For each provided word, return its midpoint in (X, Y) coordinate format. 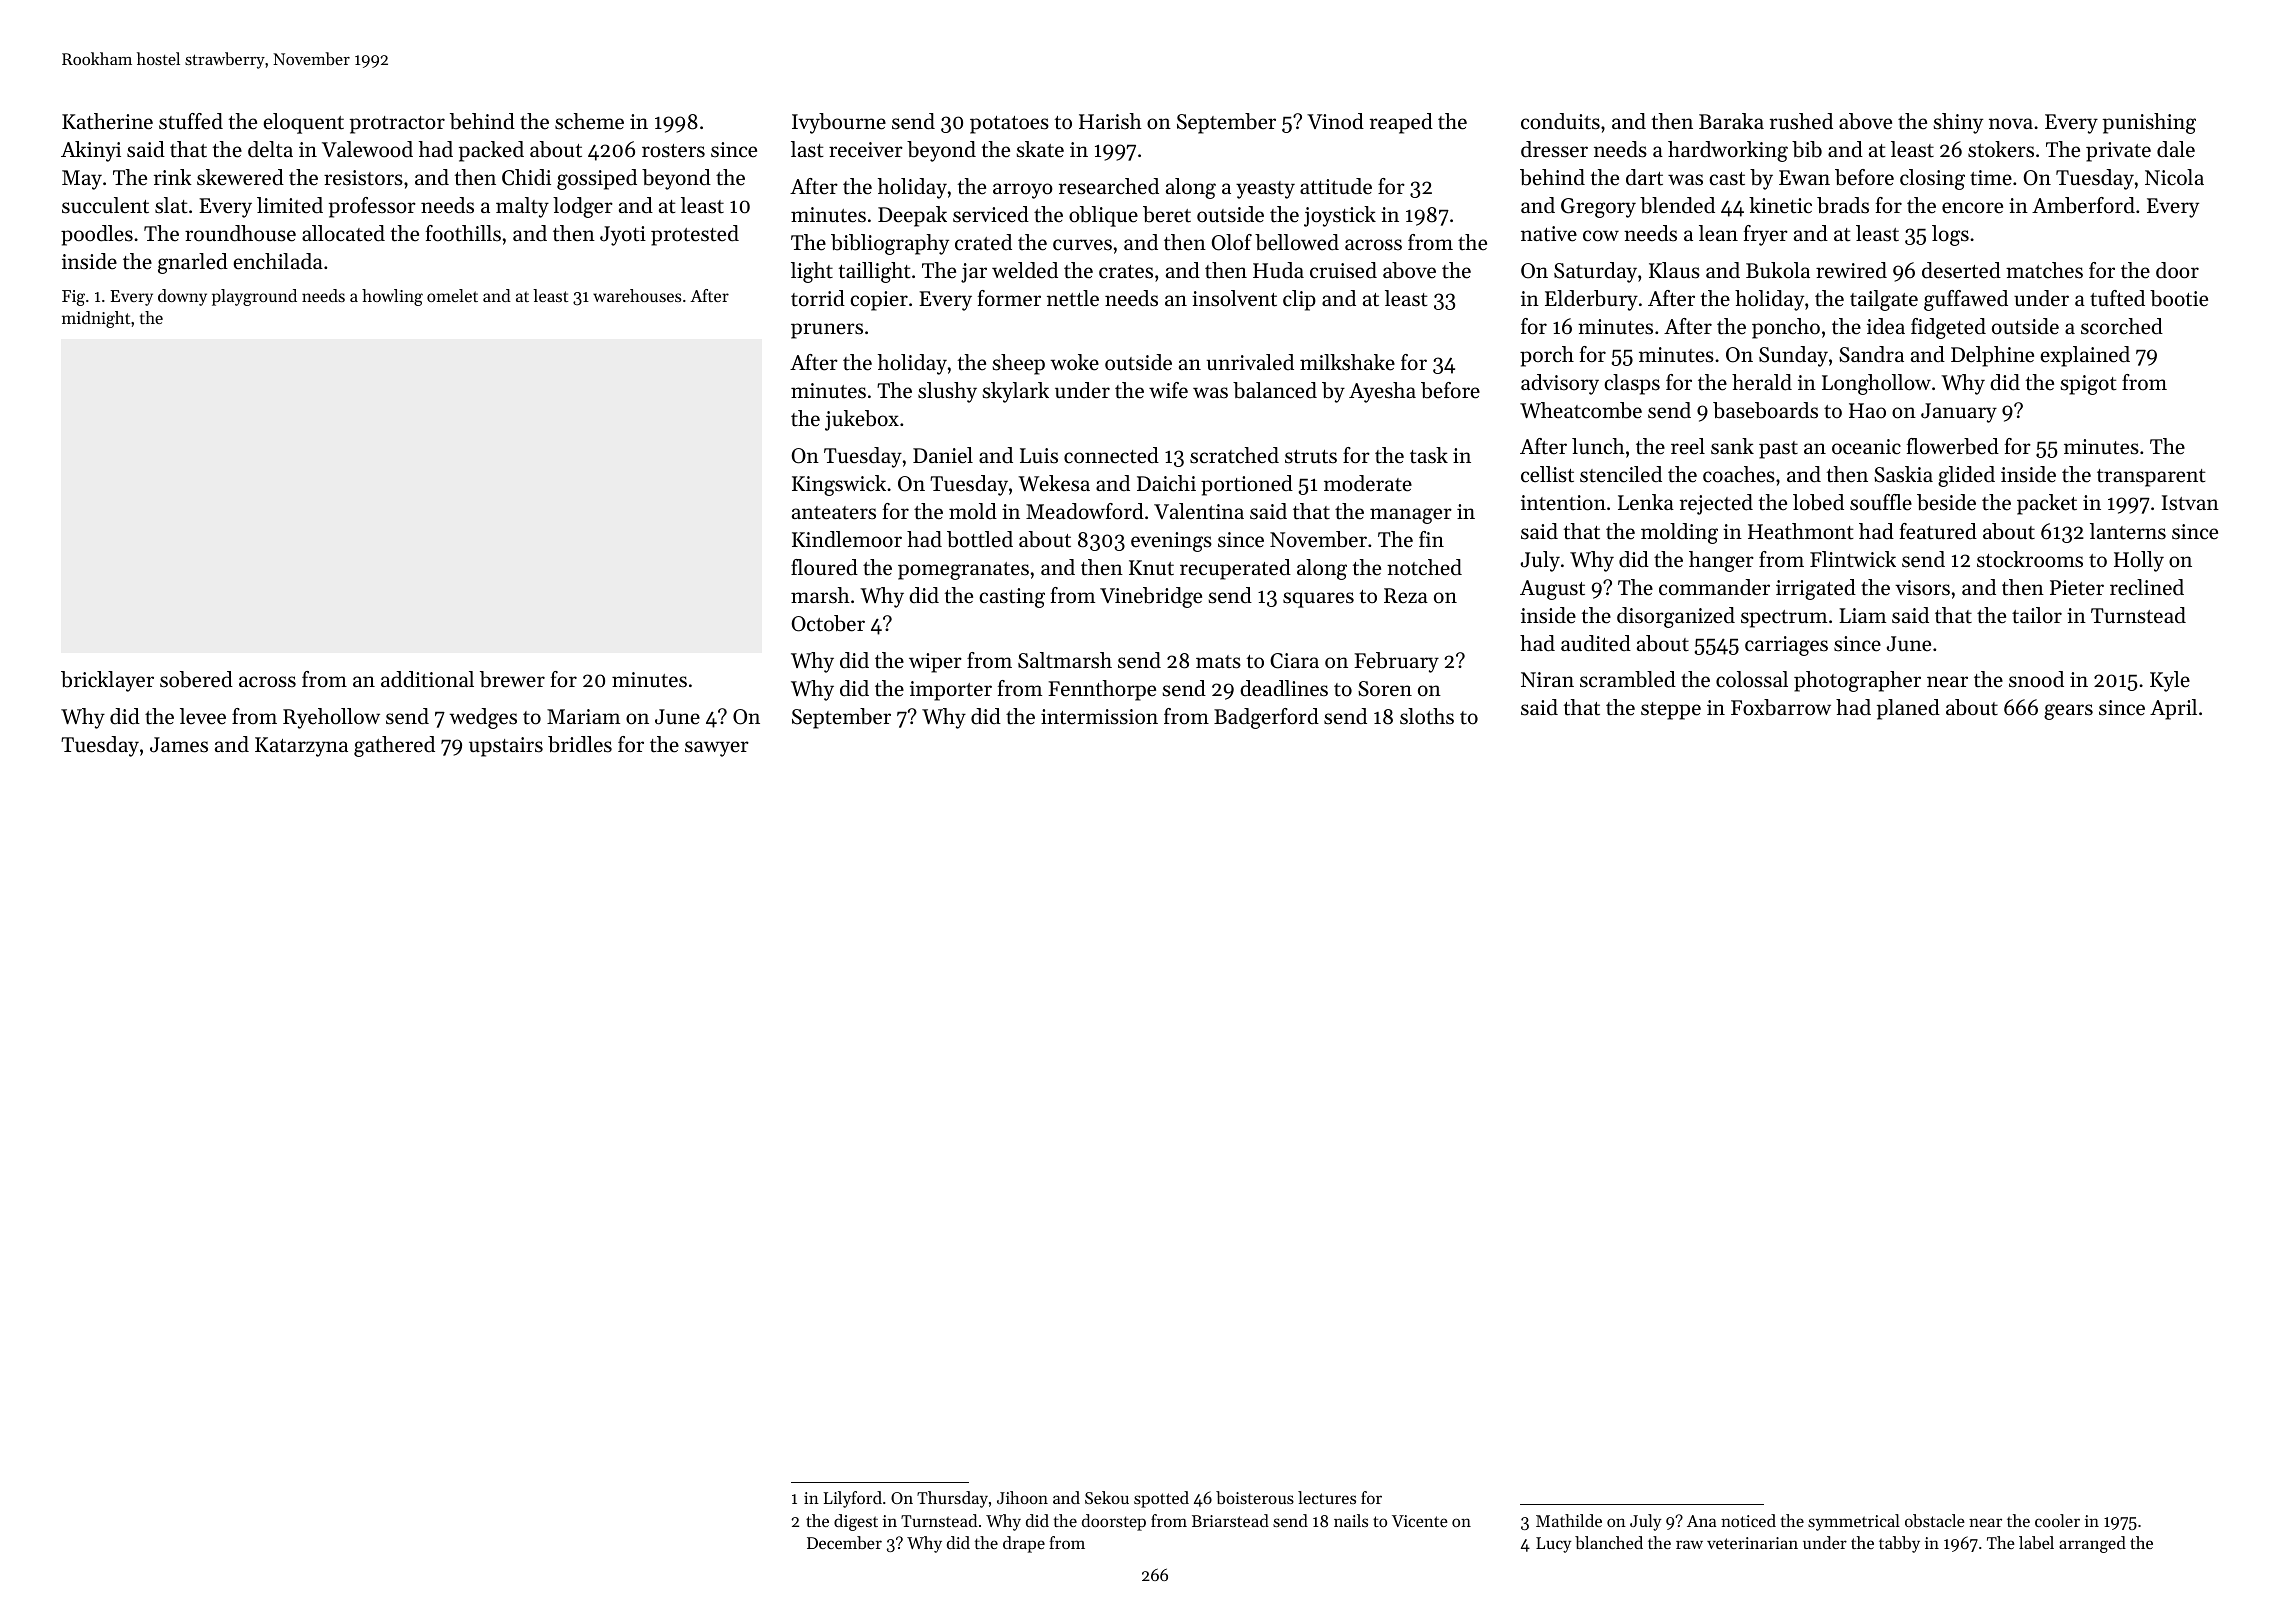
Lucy (1554, 1545)
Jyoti (623, 236)
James (179, 745)
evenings (1171, 542)
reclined (2147, 587)
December (844, 1542)
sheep (1018, 364)
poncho (1786, 328)
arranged (2092, 1544)
